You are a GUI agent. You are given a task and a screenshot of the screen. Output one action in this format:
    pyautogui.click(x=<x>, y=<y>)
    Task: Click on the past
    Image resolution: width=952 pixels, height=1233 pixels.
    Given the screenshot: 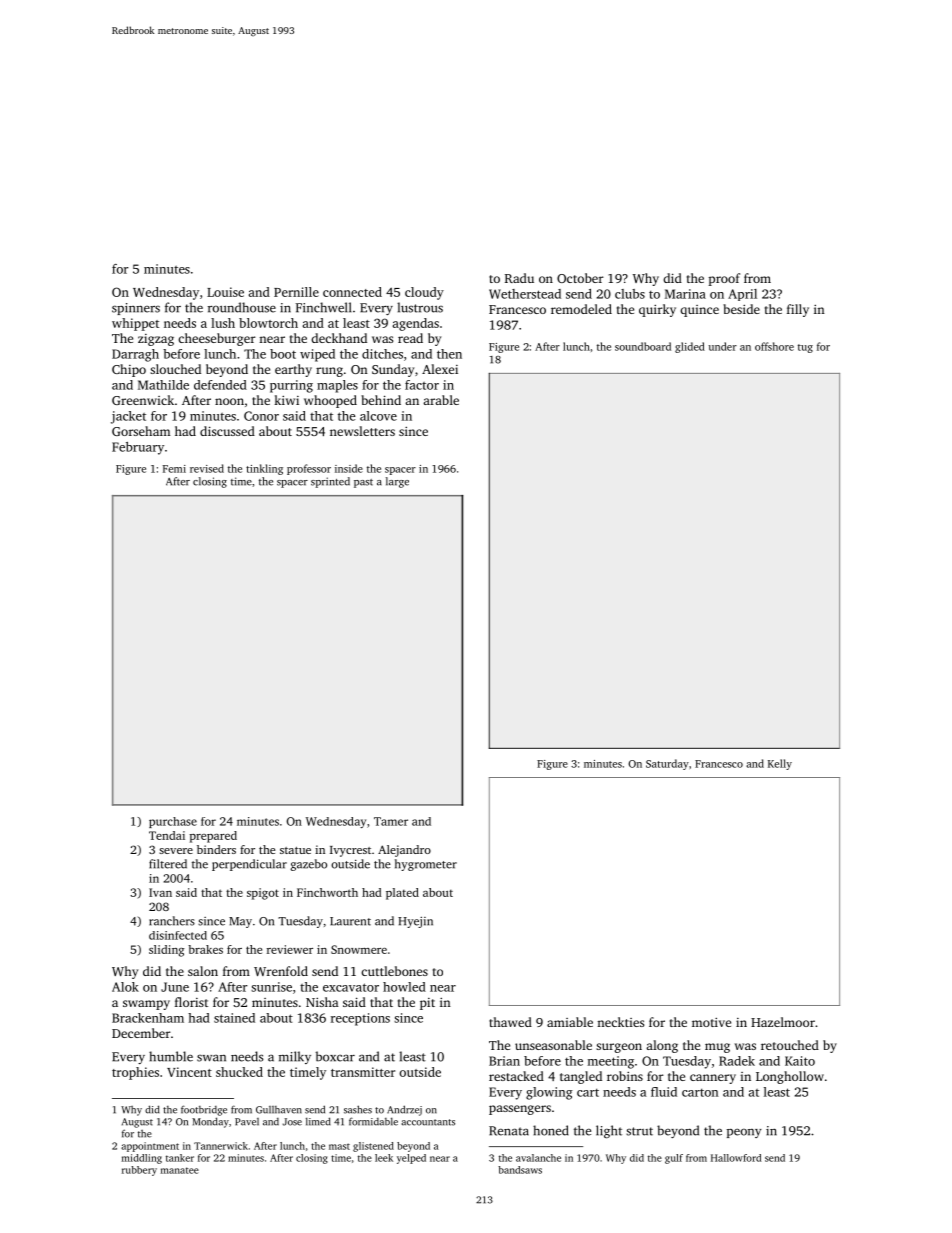 What is the action you would take?
    pyautogui.click(x=363, y=483)
